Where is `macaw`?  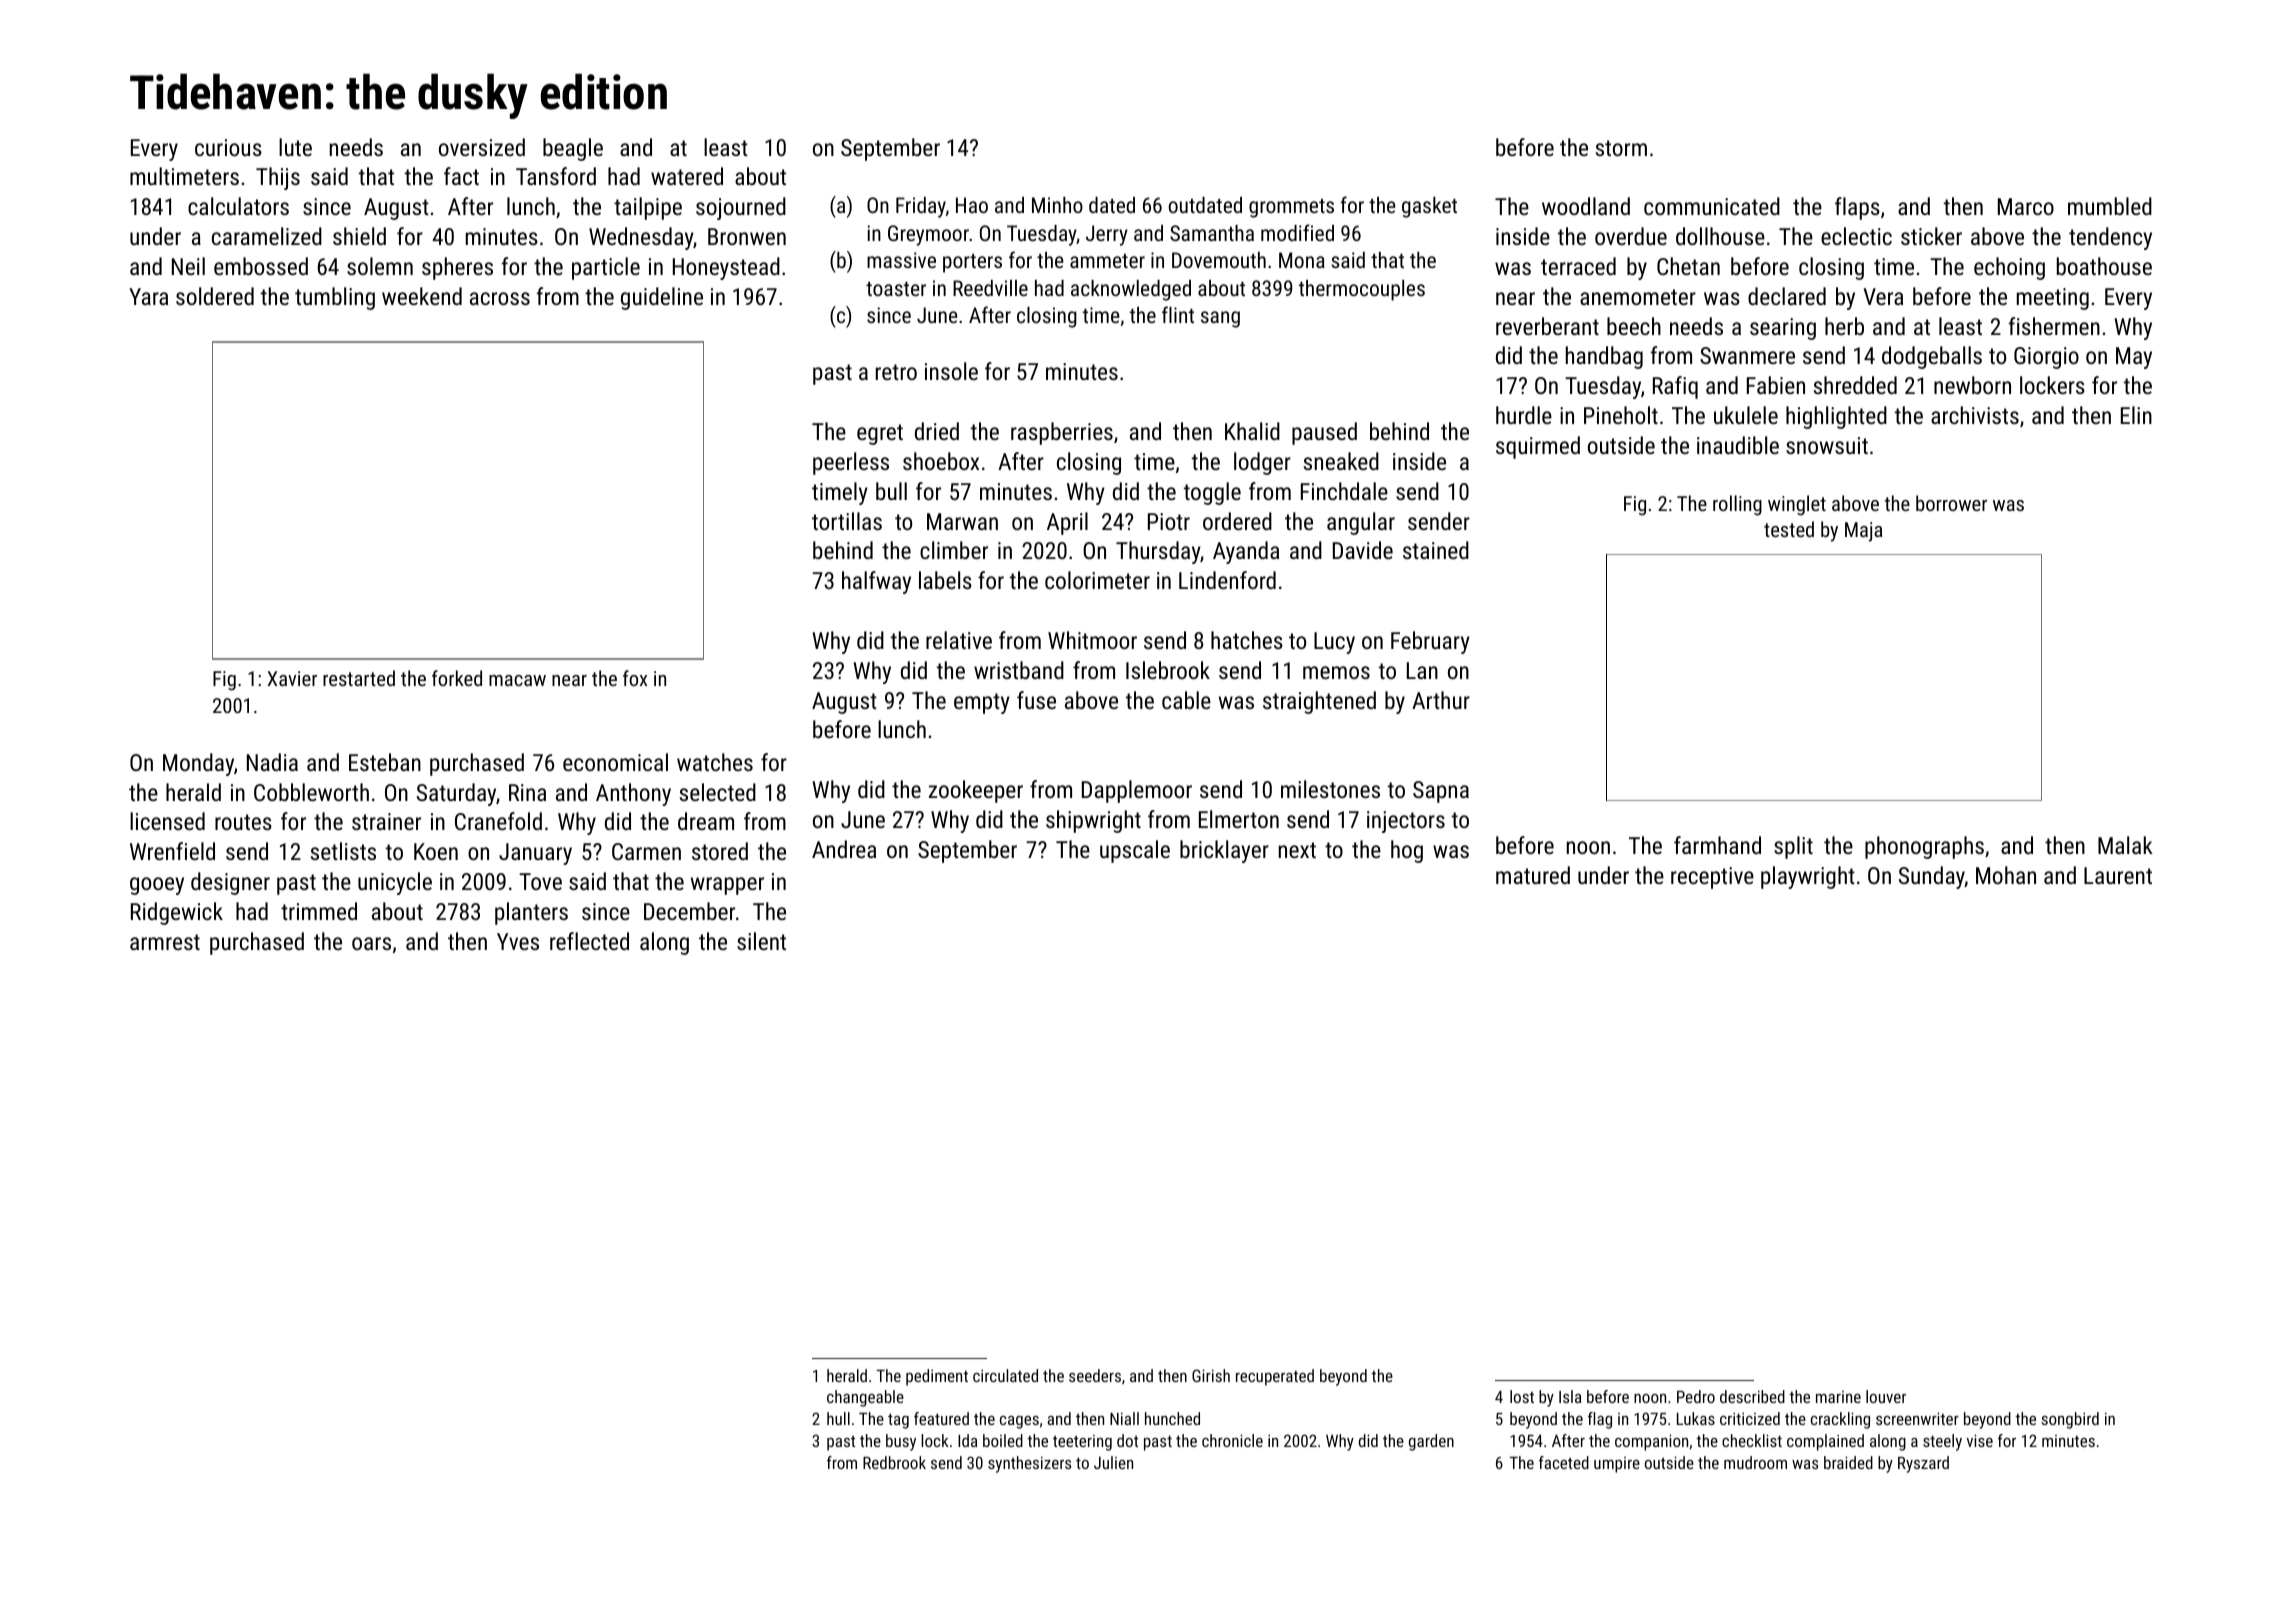 macaw is located at coordinates (517, 680).
